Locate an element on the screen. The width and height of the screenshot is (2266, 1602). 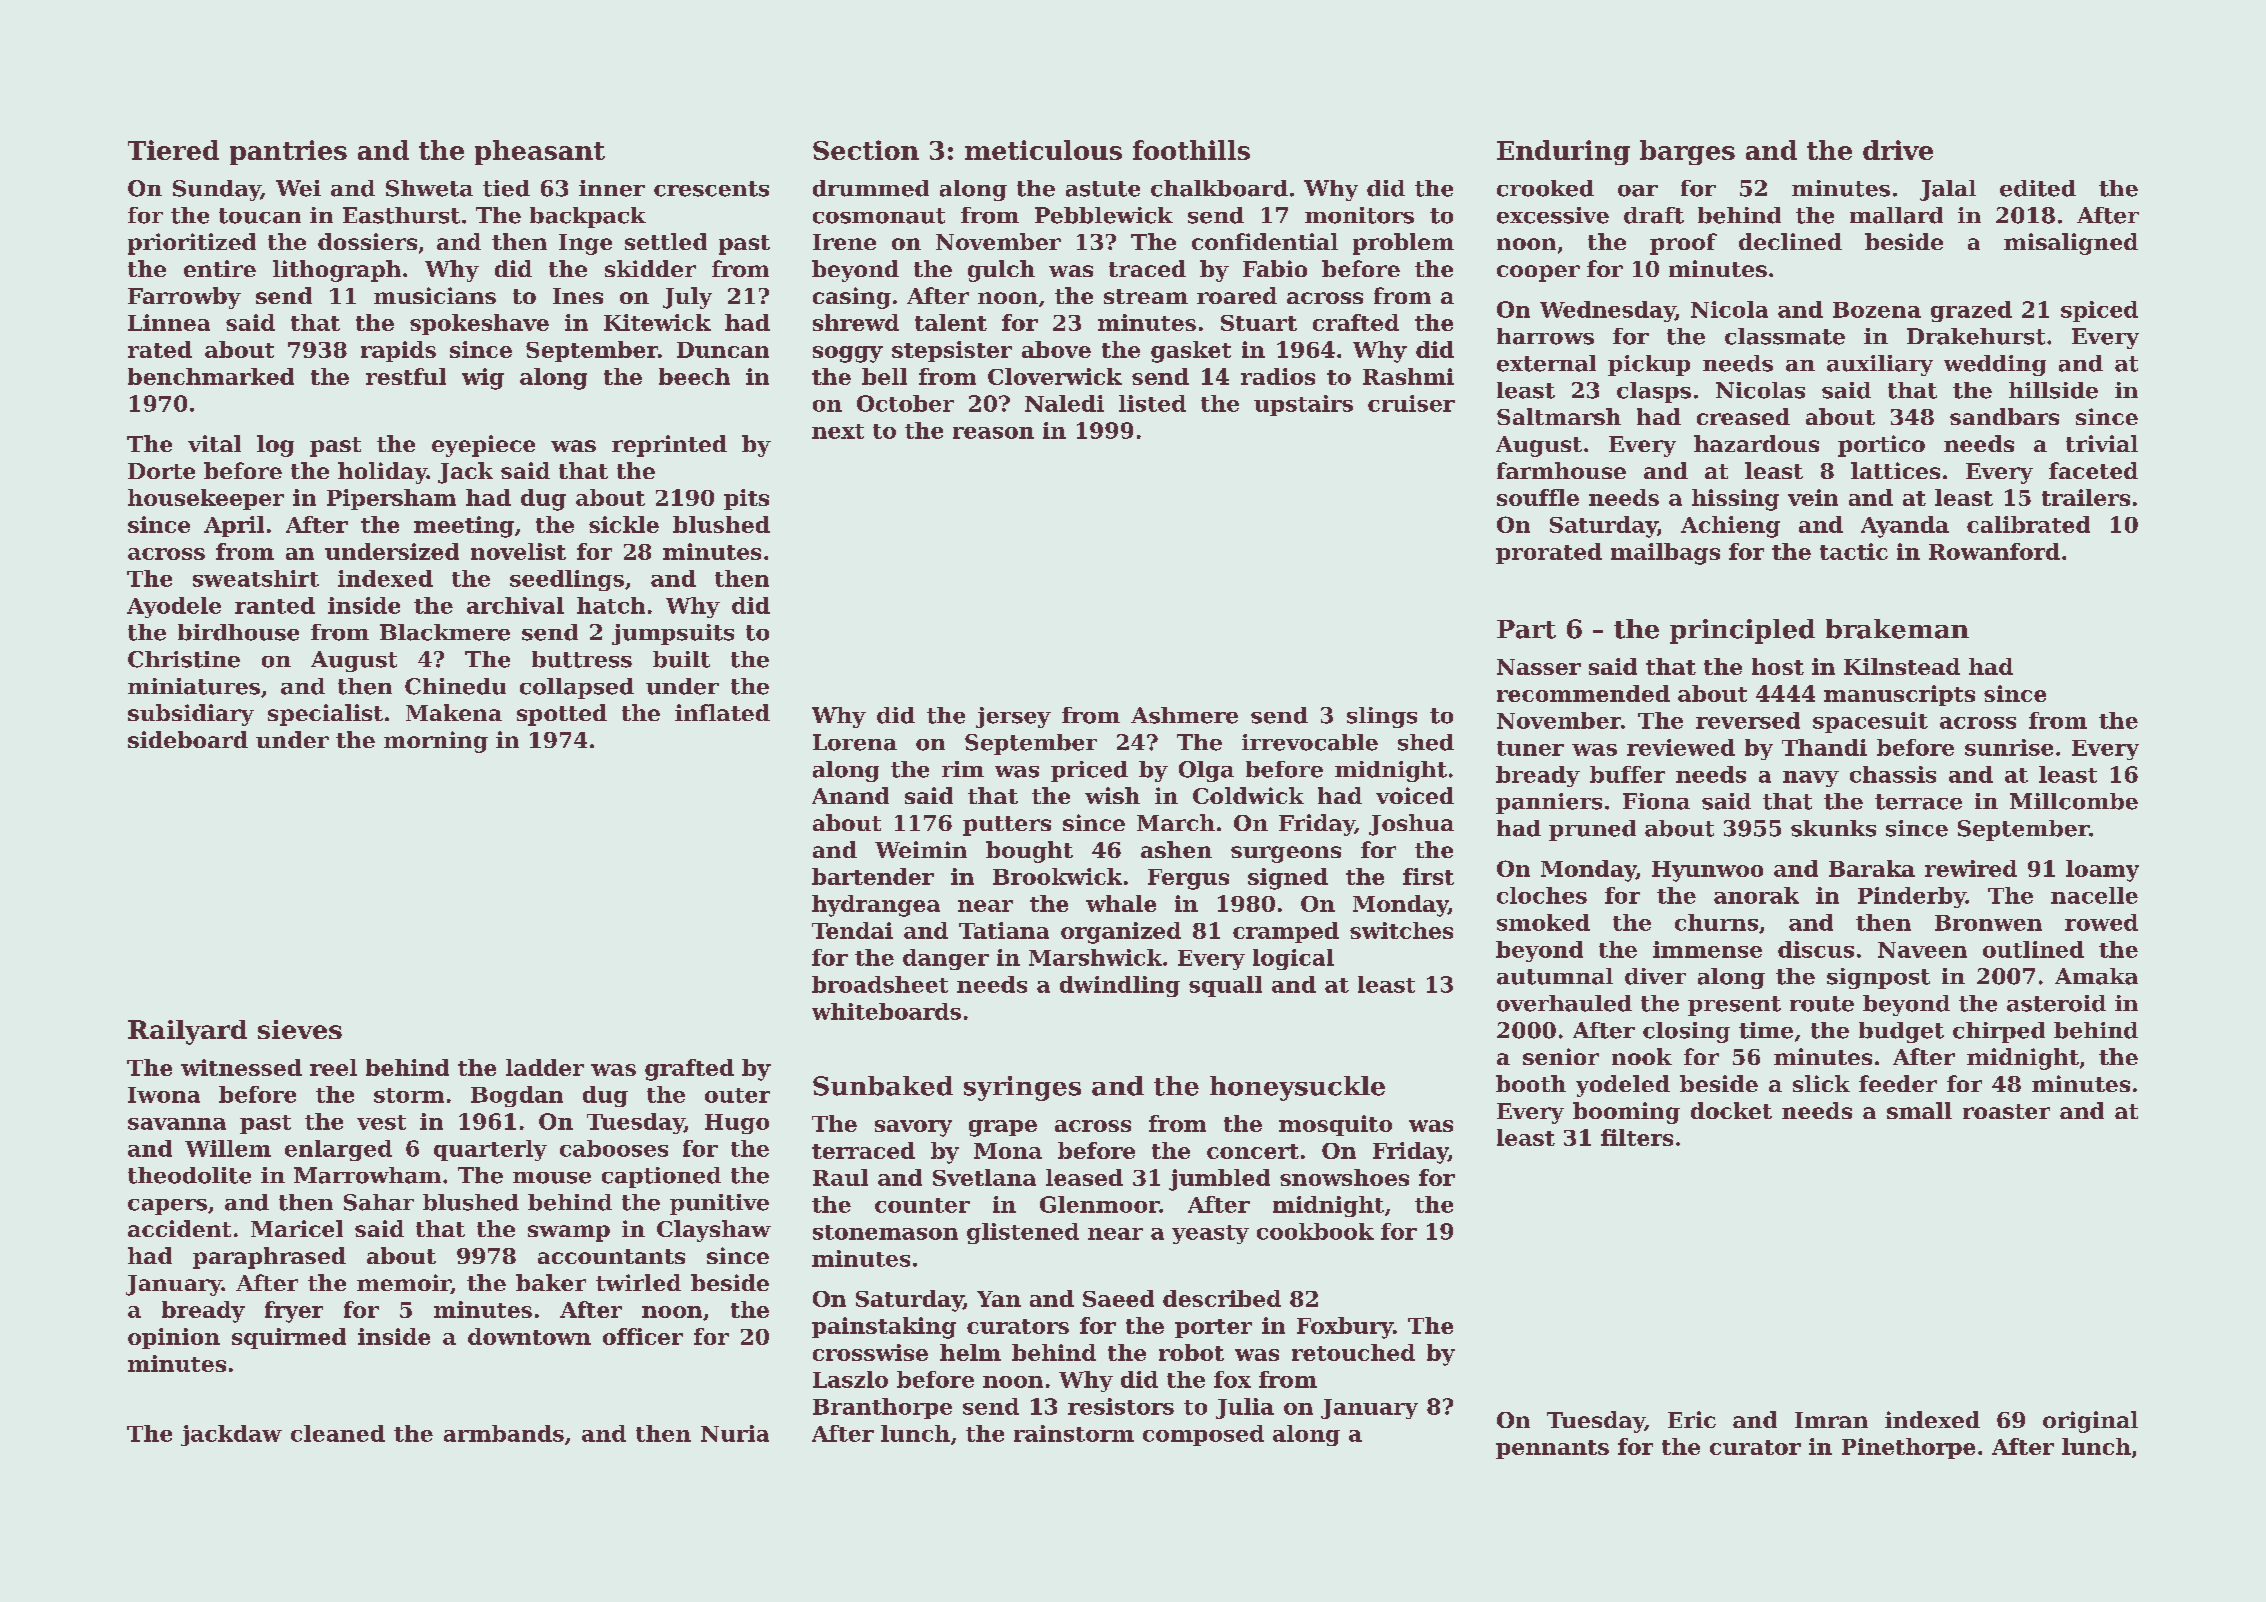
Section is located at coordinates (866, 150).
